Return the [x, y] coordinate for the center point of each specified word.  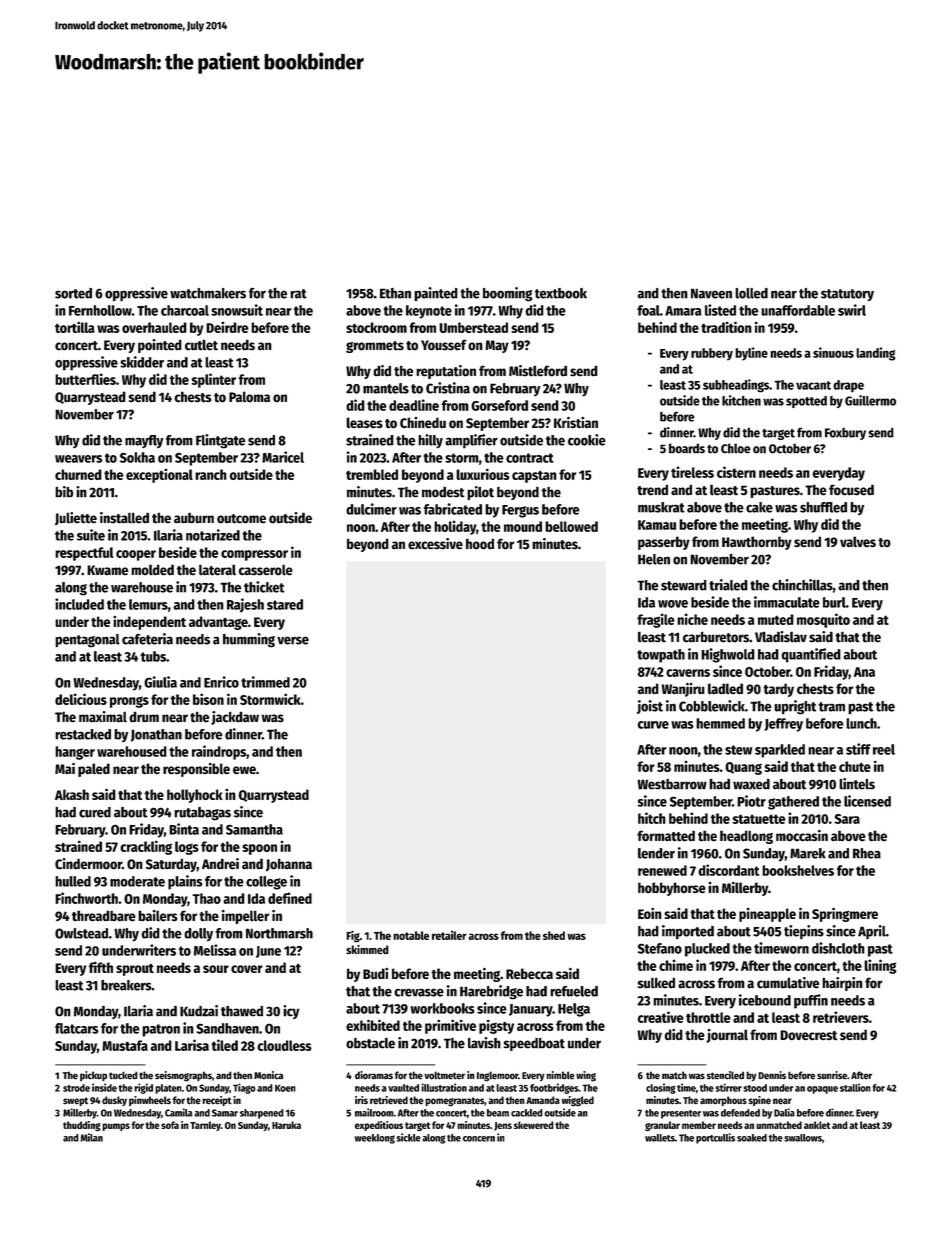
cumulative [788, 983]
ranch [211, 474]
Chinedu [423, 423]
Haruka [286, 1125]
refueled [574, 991]
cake [759, 507]
